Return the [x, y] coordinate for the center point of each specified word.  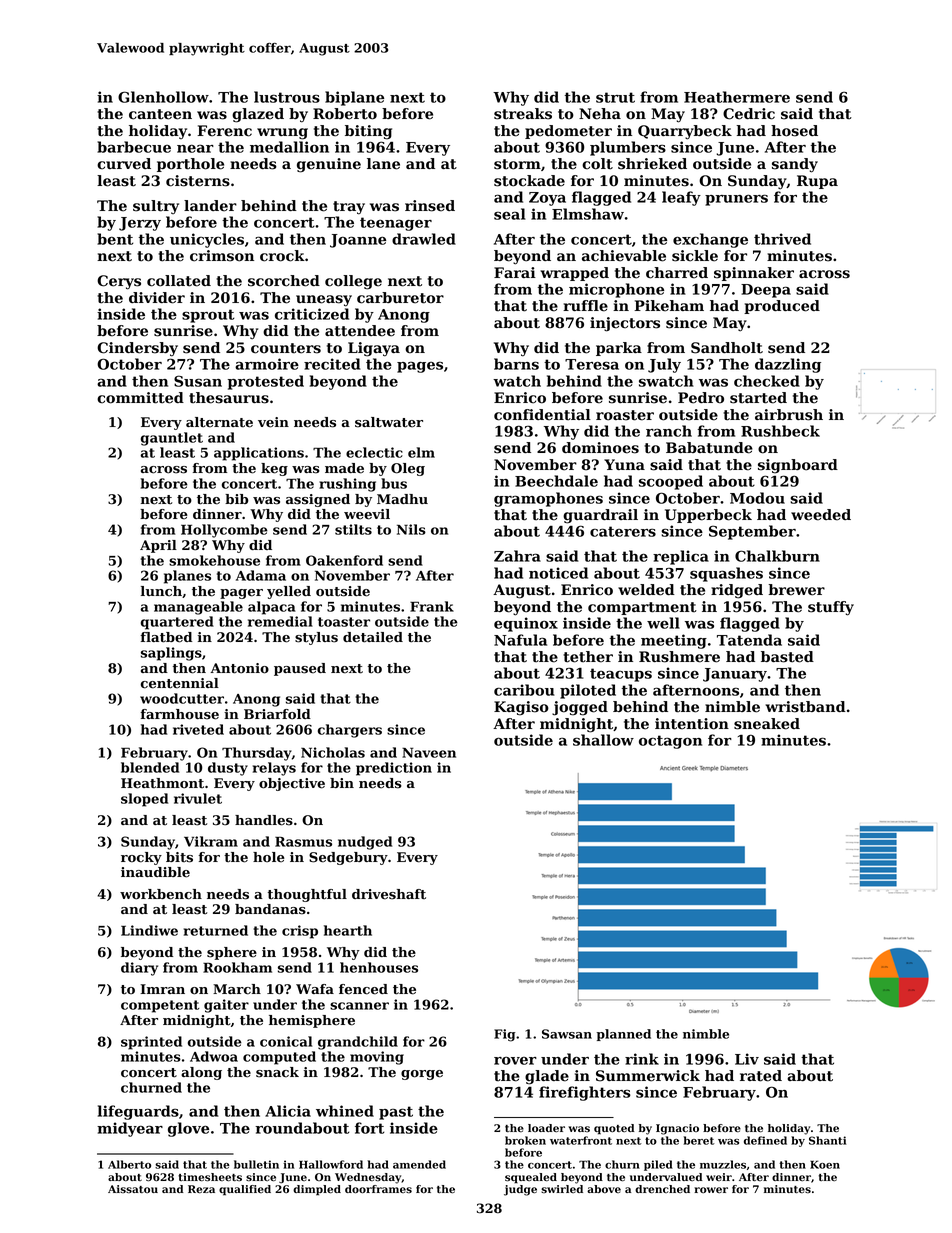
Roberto [345, 114]
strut [615, 97]
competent [160, 1006]
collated [179, 281]
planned [624, 1035]
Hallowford [331, 1164]
